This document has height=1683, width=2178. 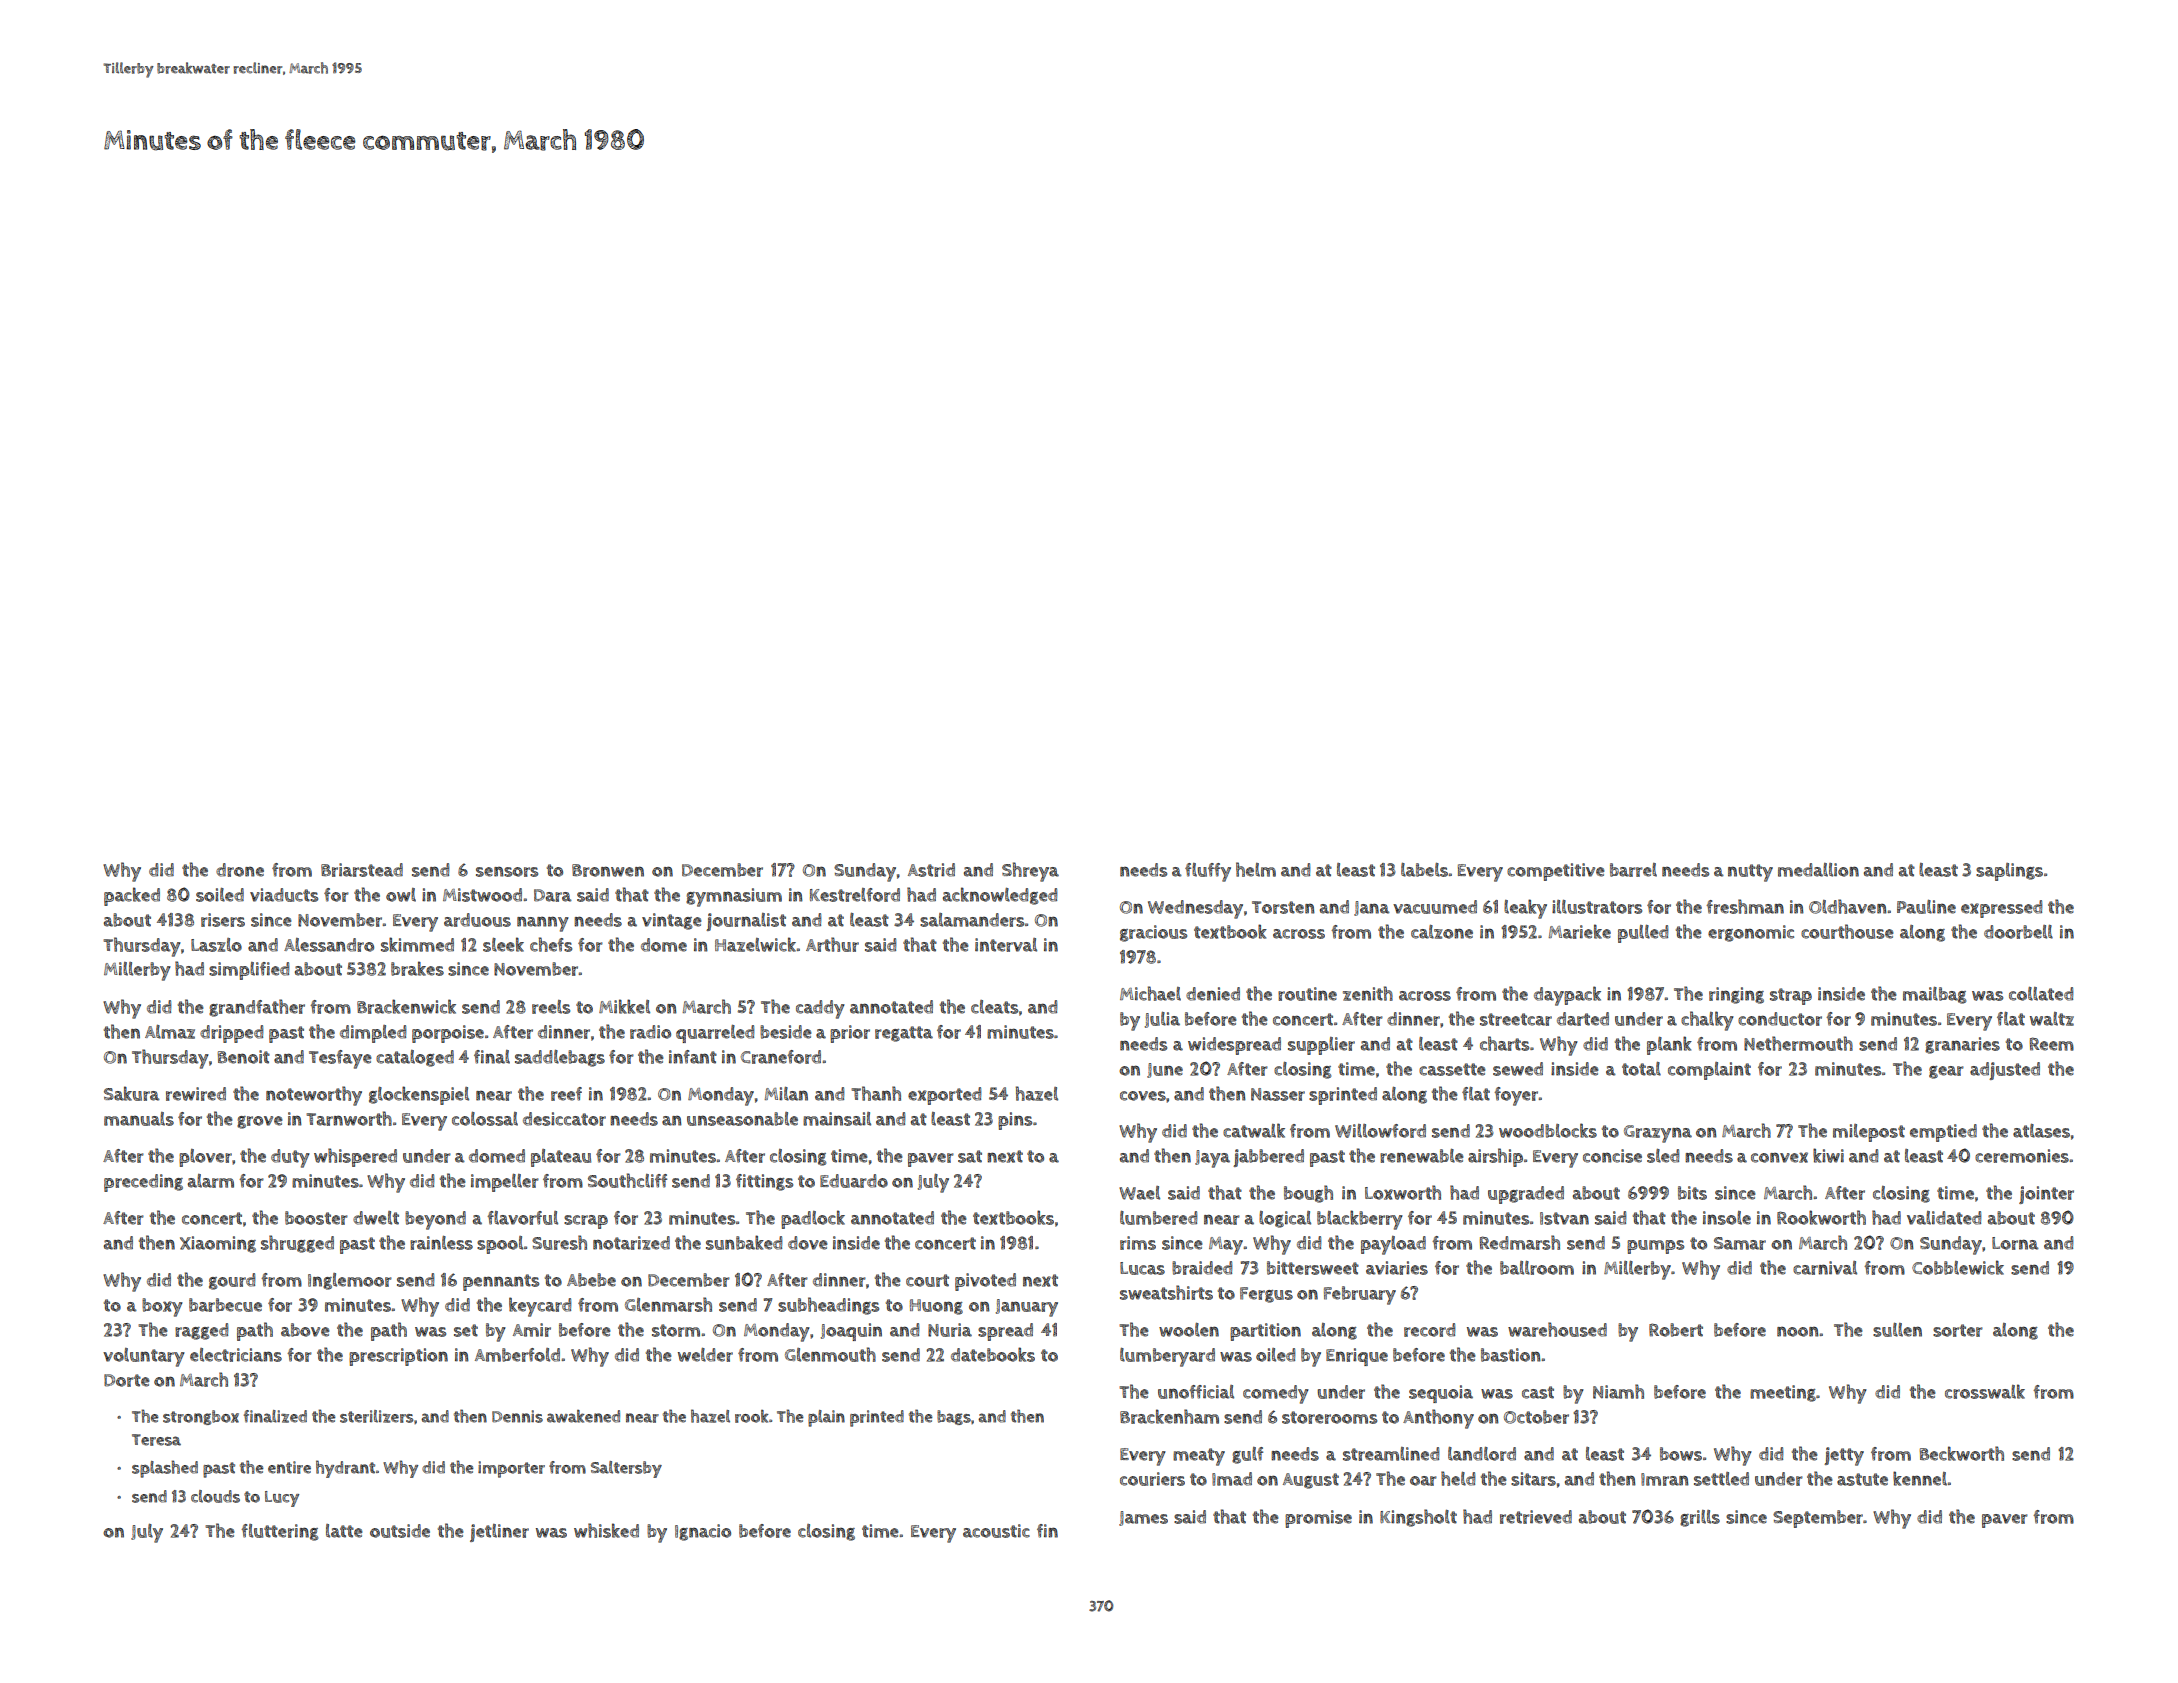 What do you see at coordinates (931, 870) in the document?
I see `Astrid` at bounding box center [931, 870].
